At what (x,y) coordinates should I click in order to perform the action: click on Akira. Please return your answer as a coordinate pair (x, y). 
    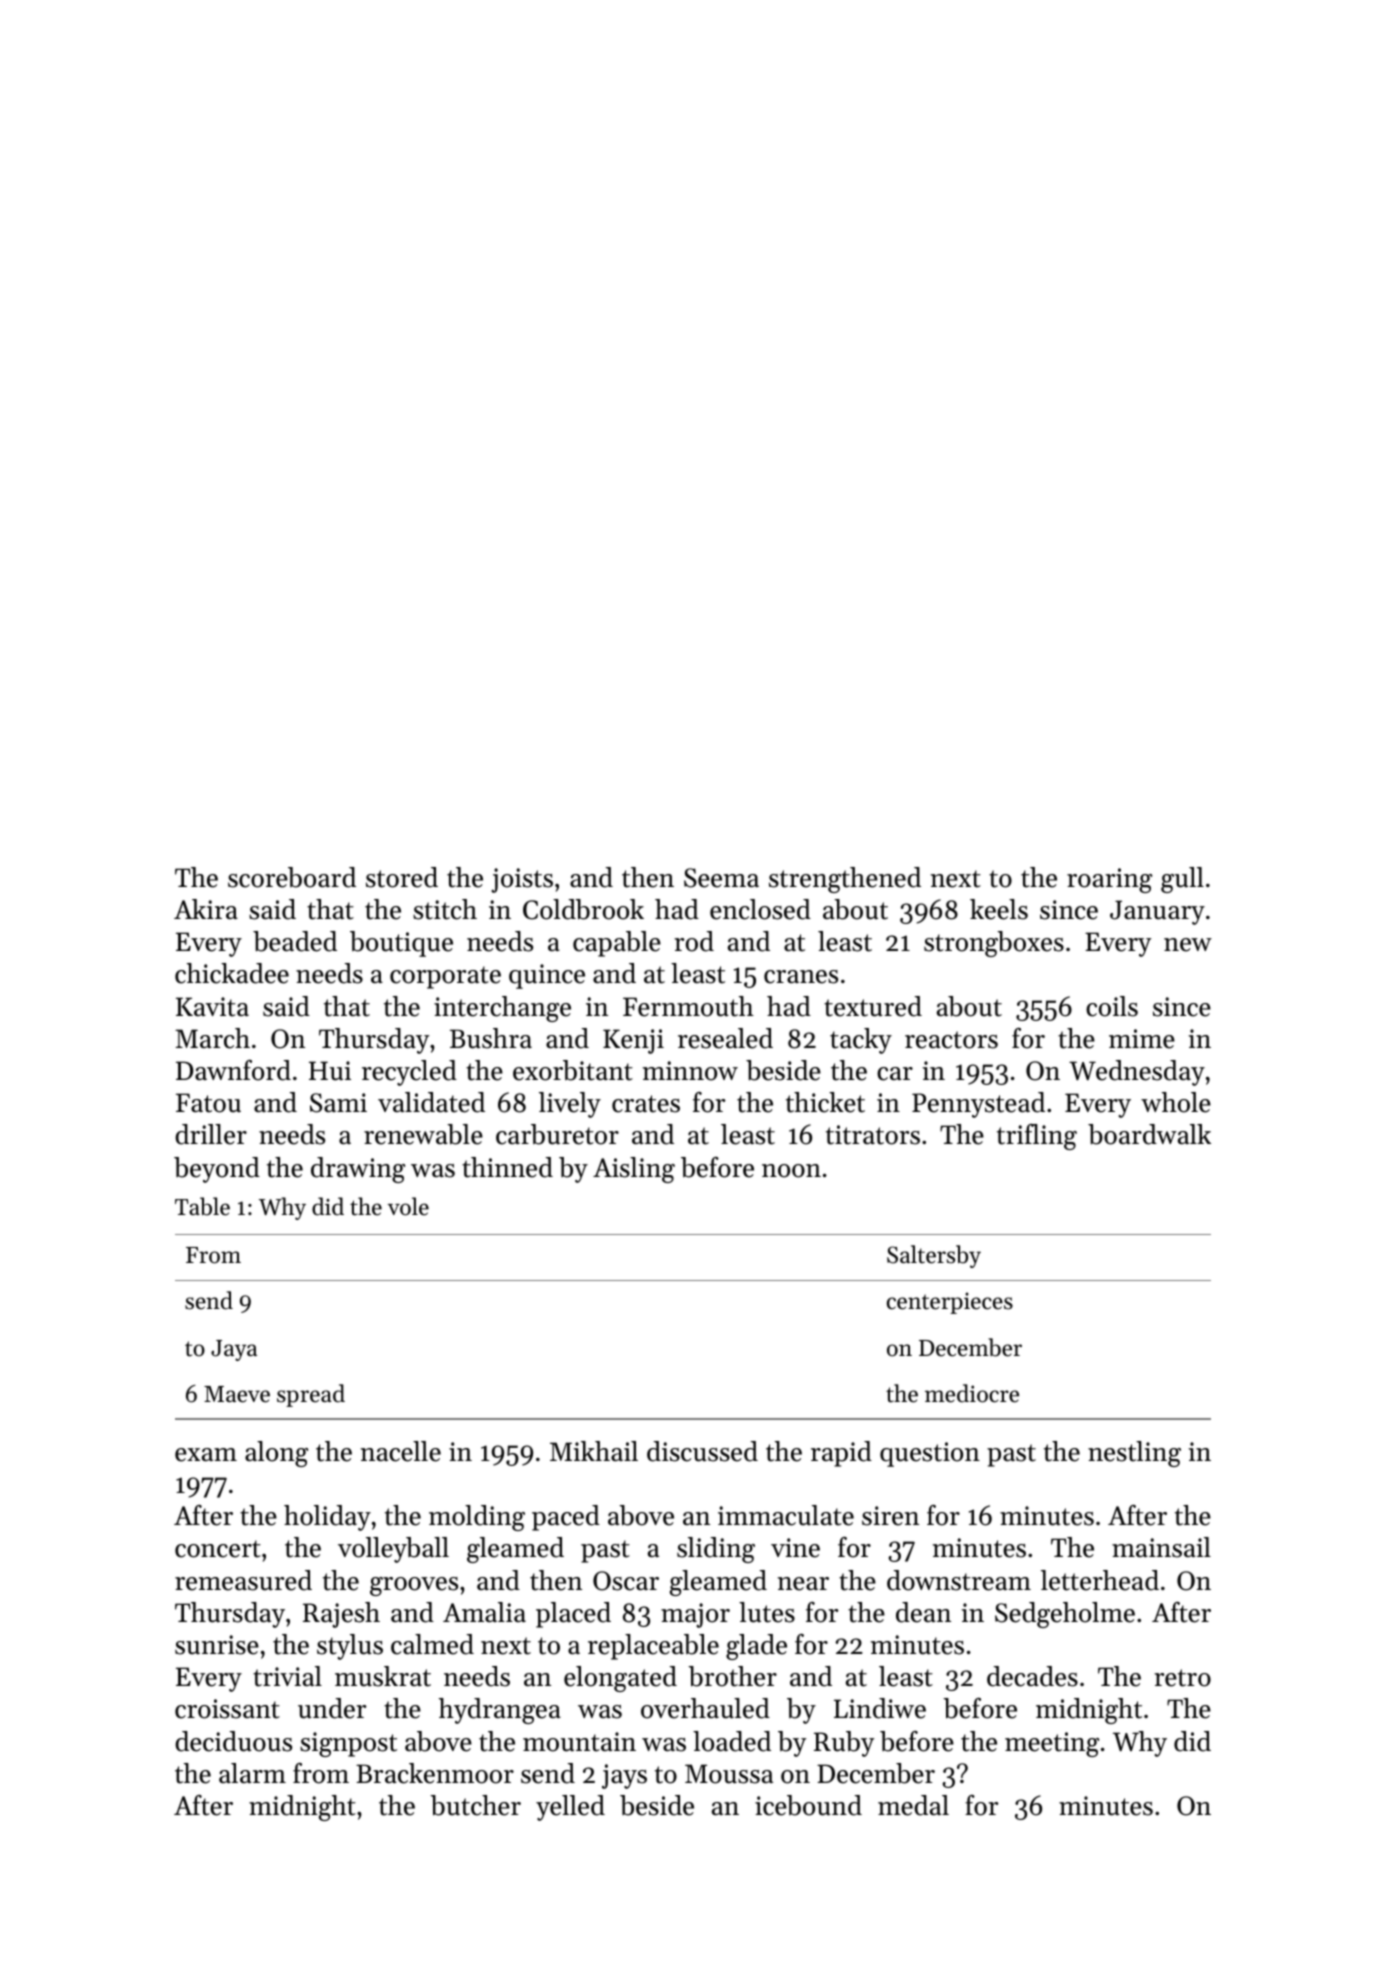
    Looking at the image, I should click on (206, 909).
